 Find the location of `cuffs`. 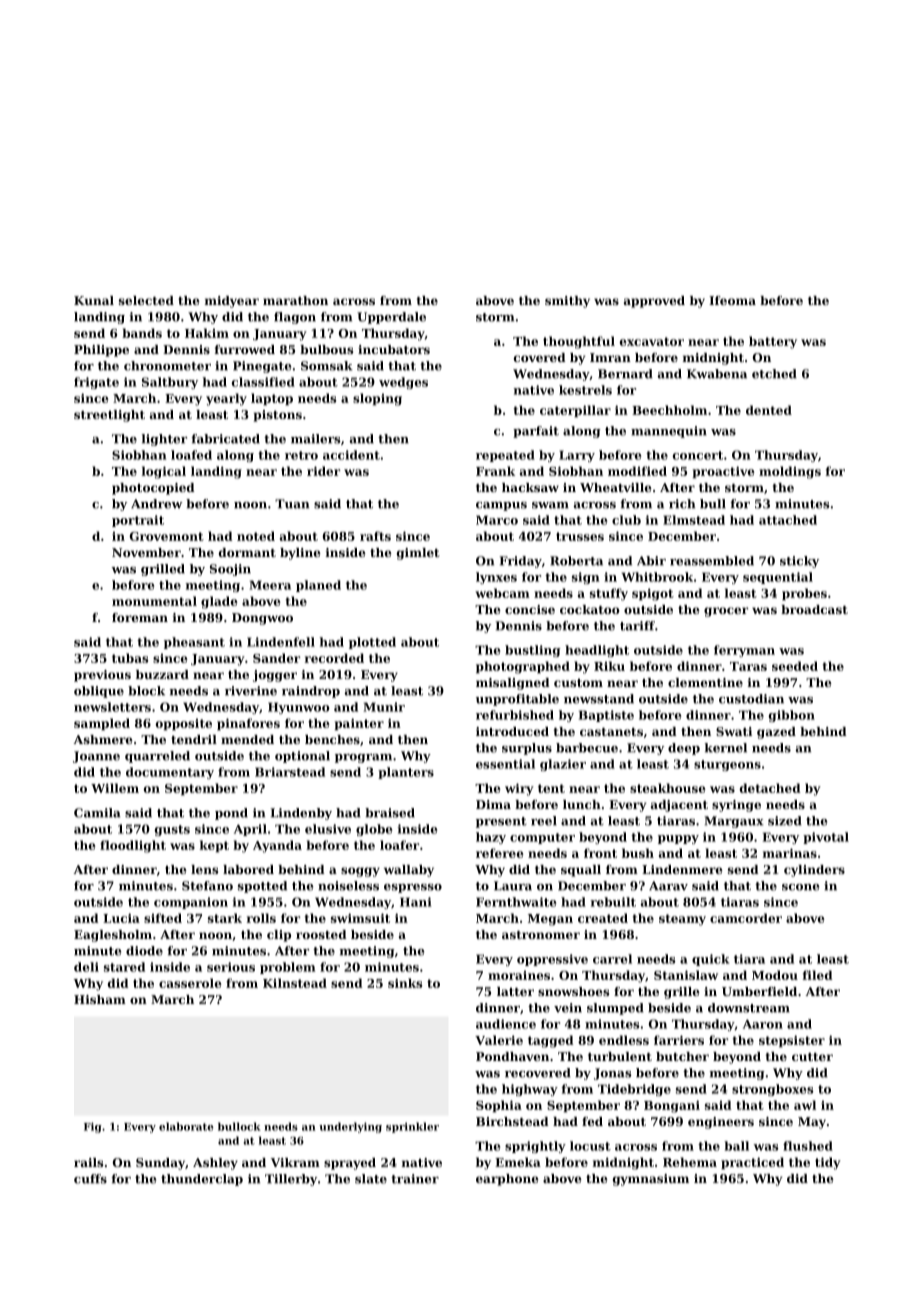

cuffs is located at coordinates (90, 1179).
